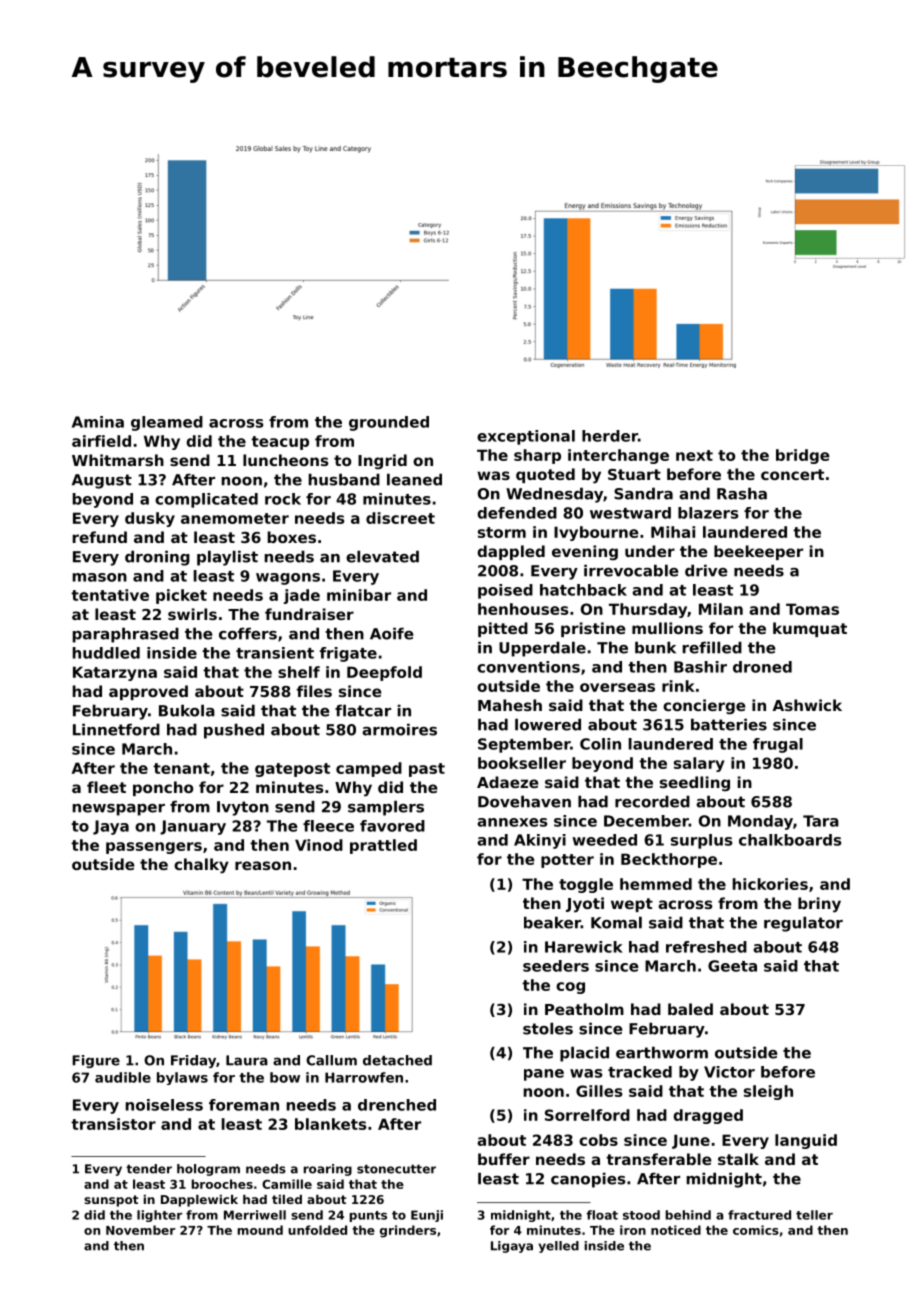 The width and height of the screenshot is (924, 1308). Describe the element at coordinates (167, 423) in the screenshot. I see `gleamed` at that location.
